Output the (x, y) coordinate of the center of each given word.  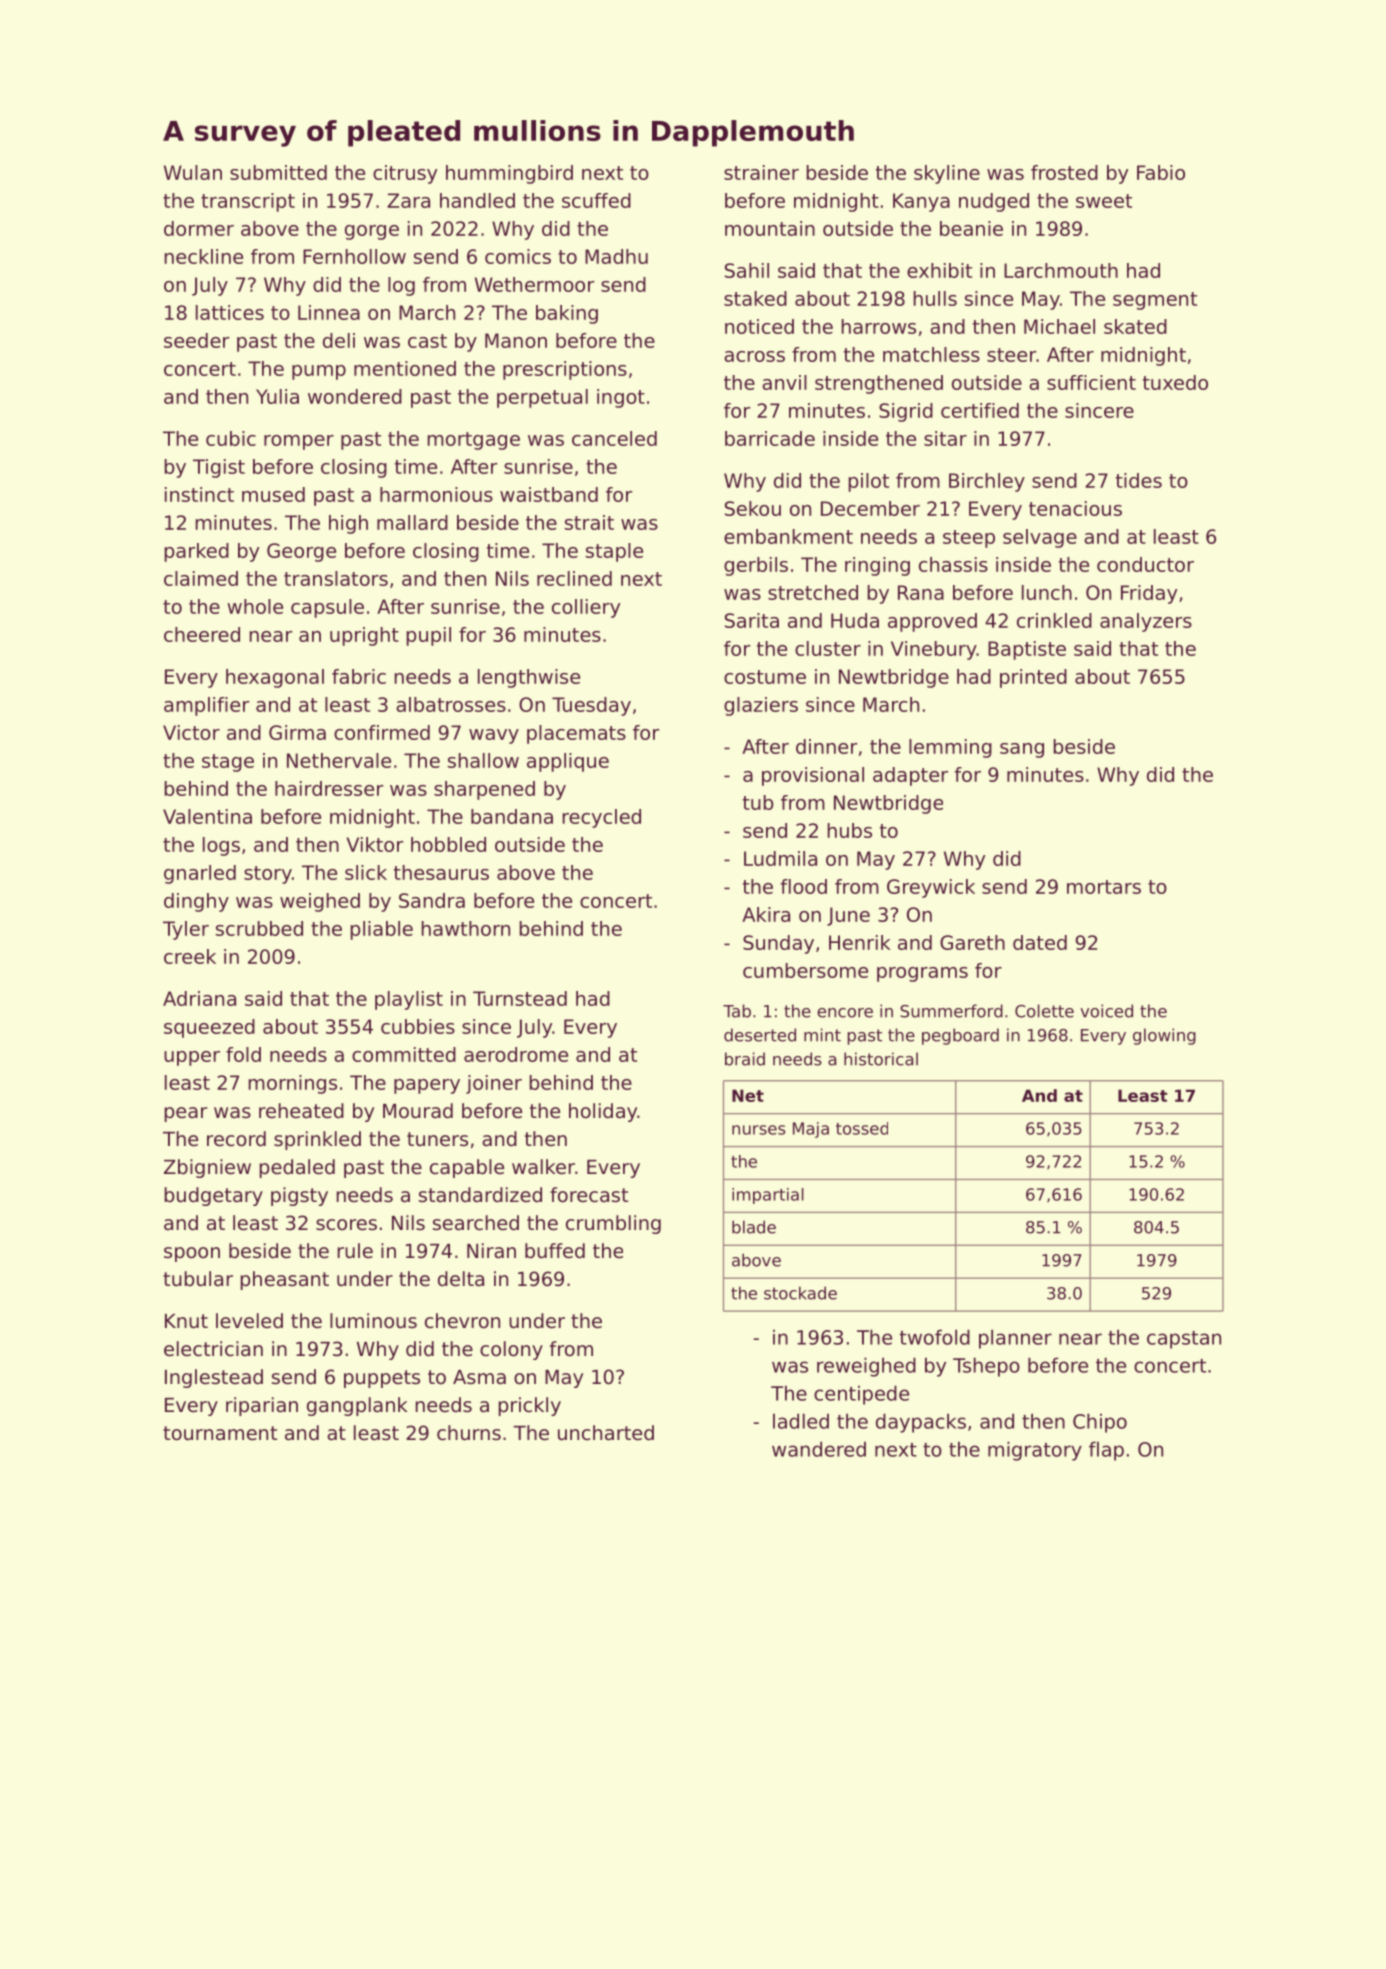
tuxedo (1175, 382)
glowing (1164, 1036)
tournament (220, 1433)
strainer (761, 172)
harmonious (436, 494)
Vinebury (934, 650)
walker (543, 1167)
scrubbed (259, 928)
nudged (994, 202)
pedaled (297, 1168)
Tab (737, 1011)
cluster (828, 648)
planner (1015, 1339)
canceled (614, 438)
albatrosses (451, 704)
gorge (372, 232)
